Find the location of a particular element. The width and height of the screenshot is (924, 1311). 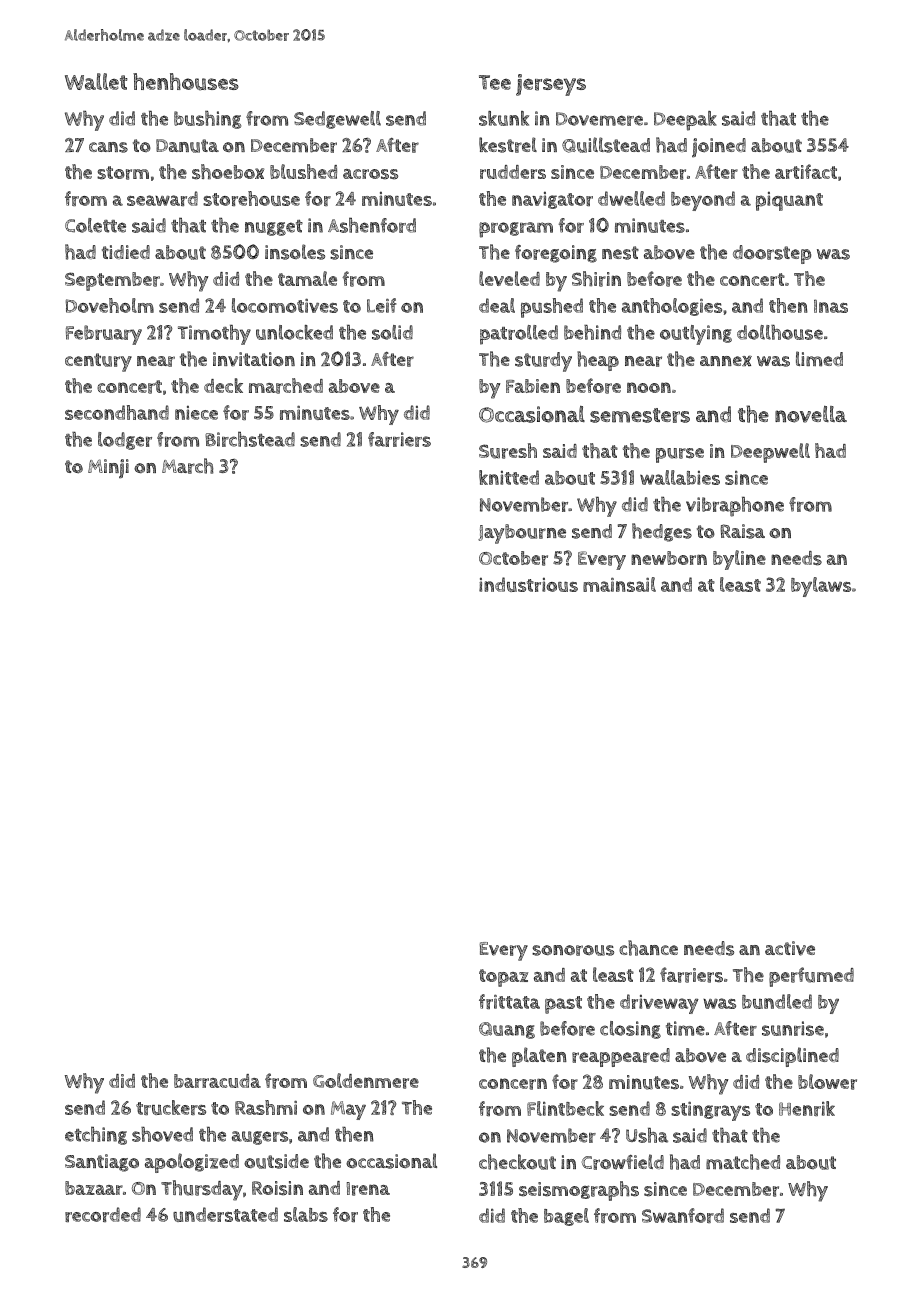

May is located at coordinates (348, 1110).
